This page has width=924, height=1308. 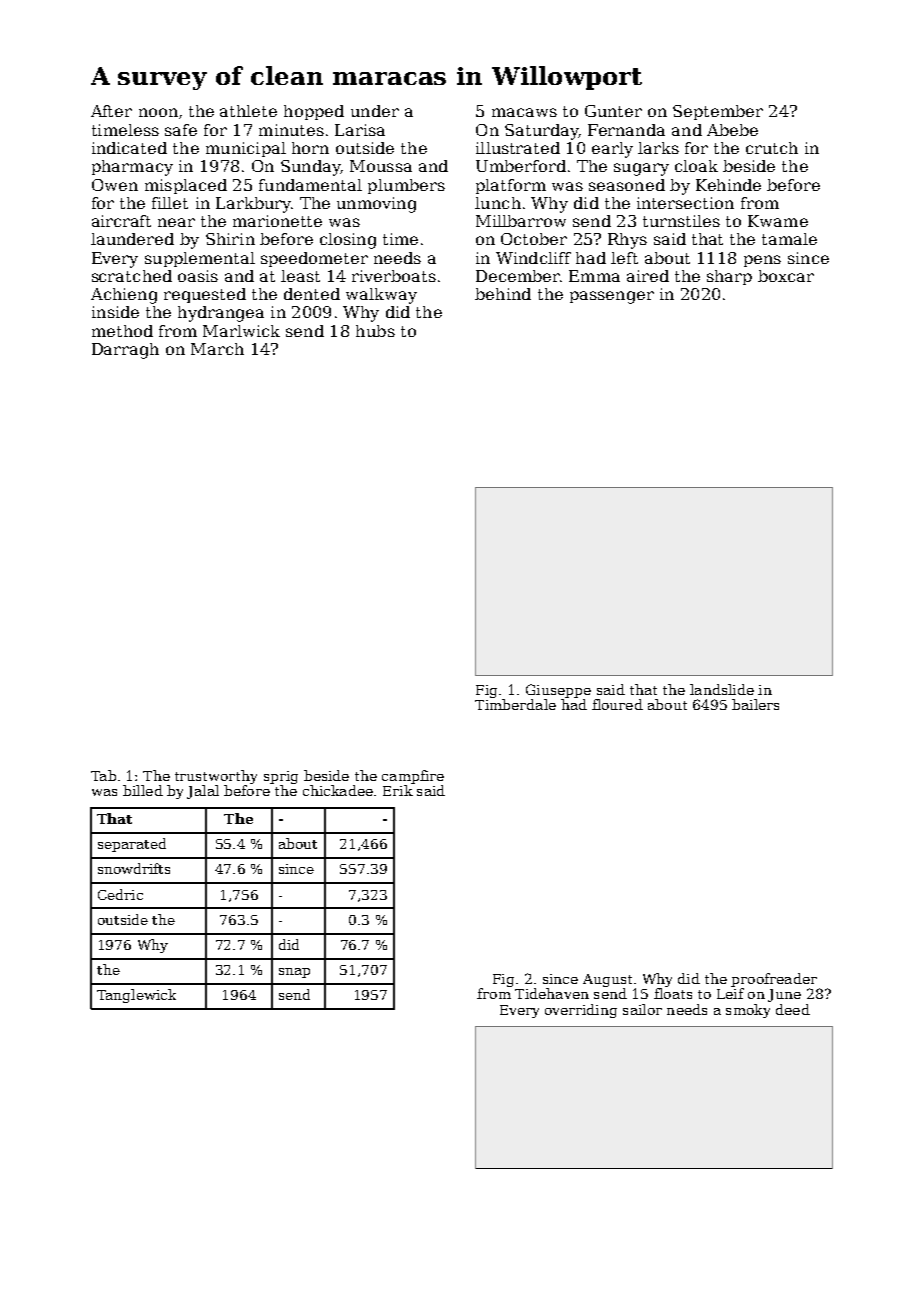 I want to click on sharp, so click(x=729, y=277).
